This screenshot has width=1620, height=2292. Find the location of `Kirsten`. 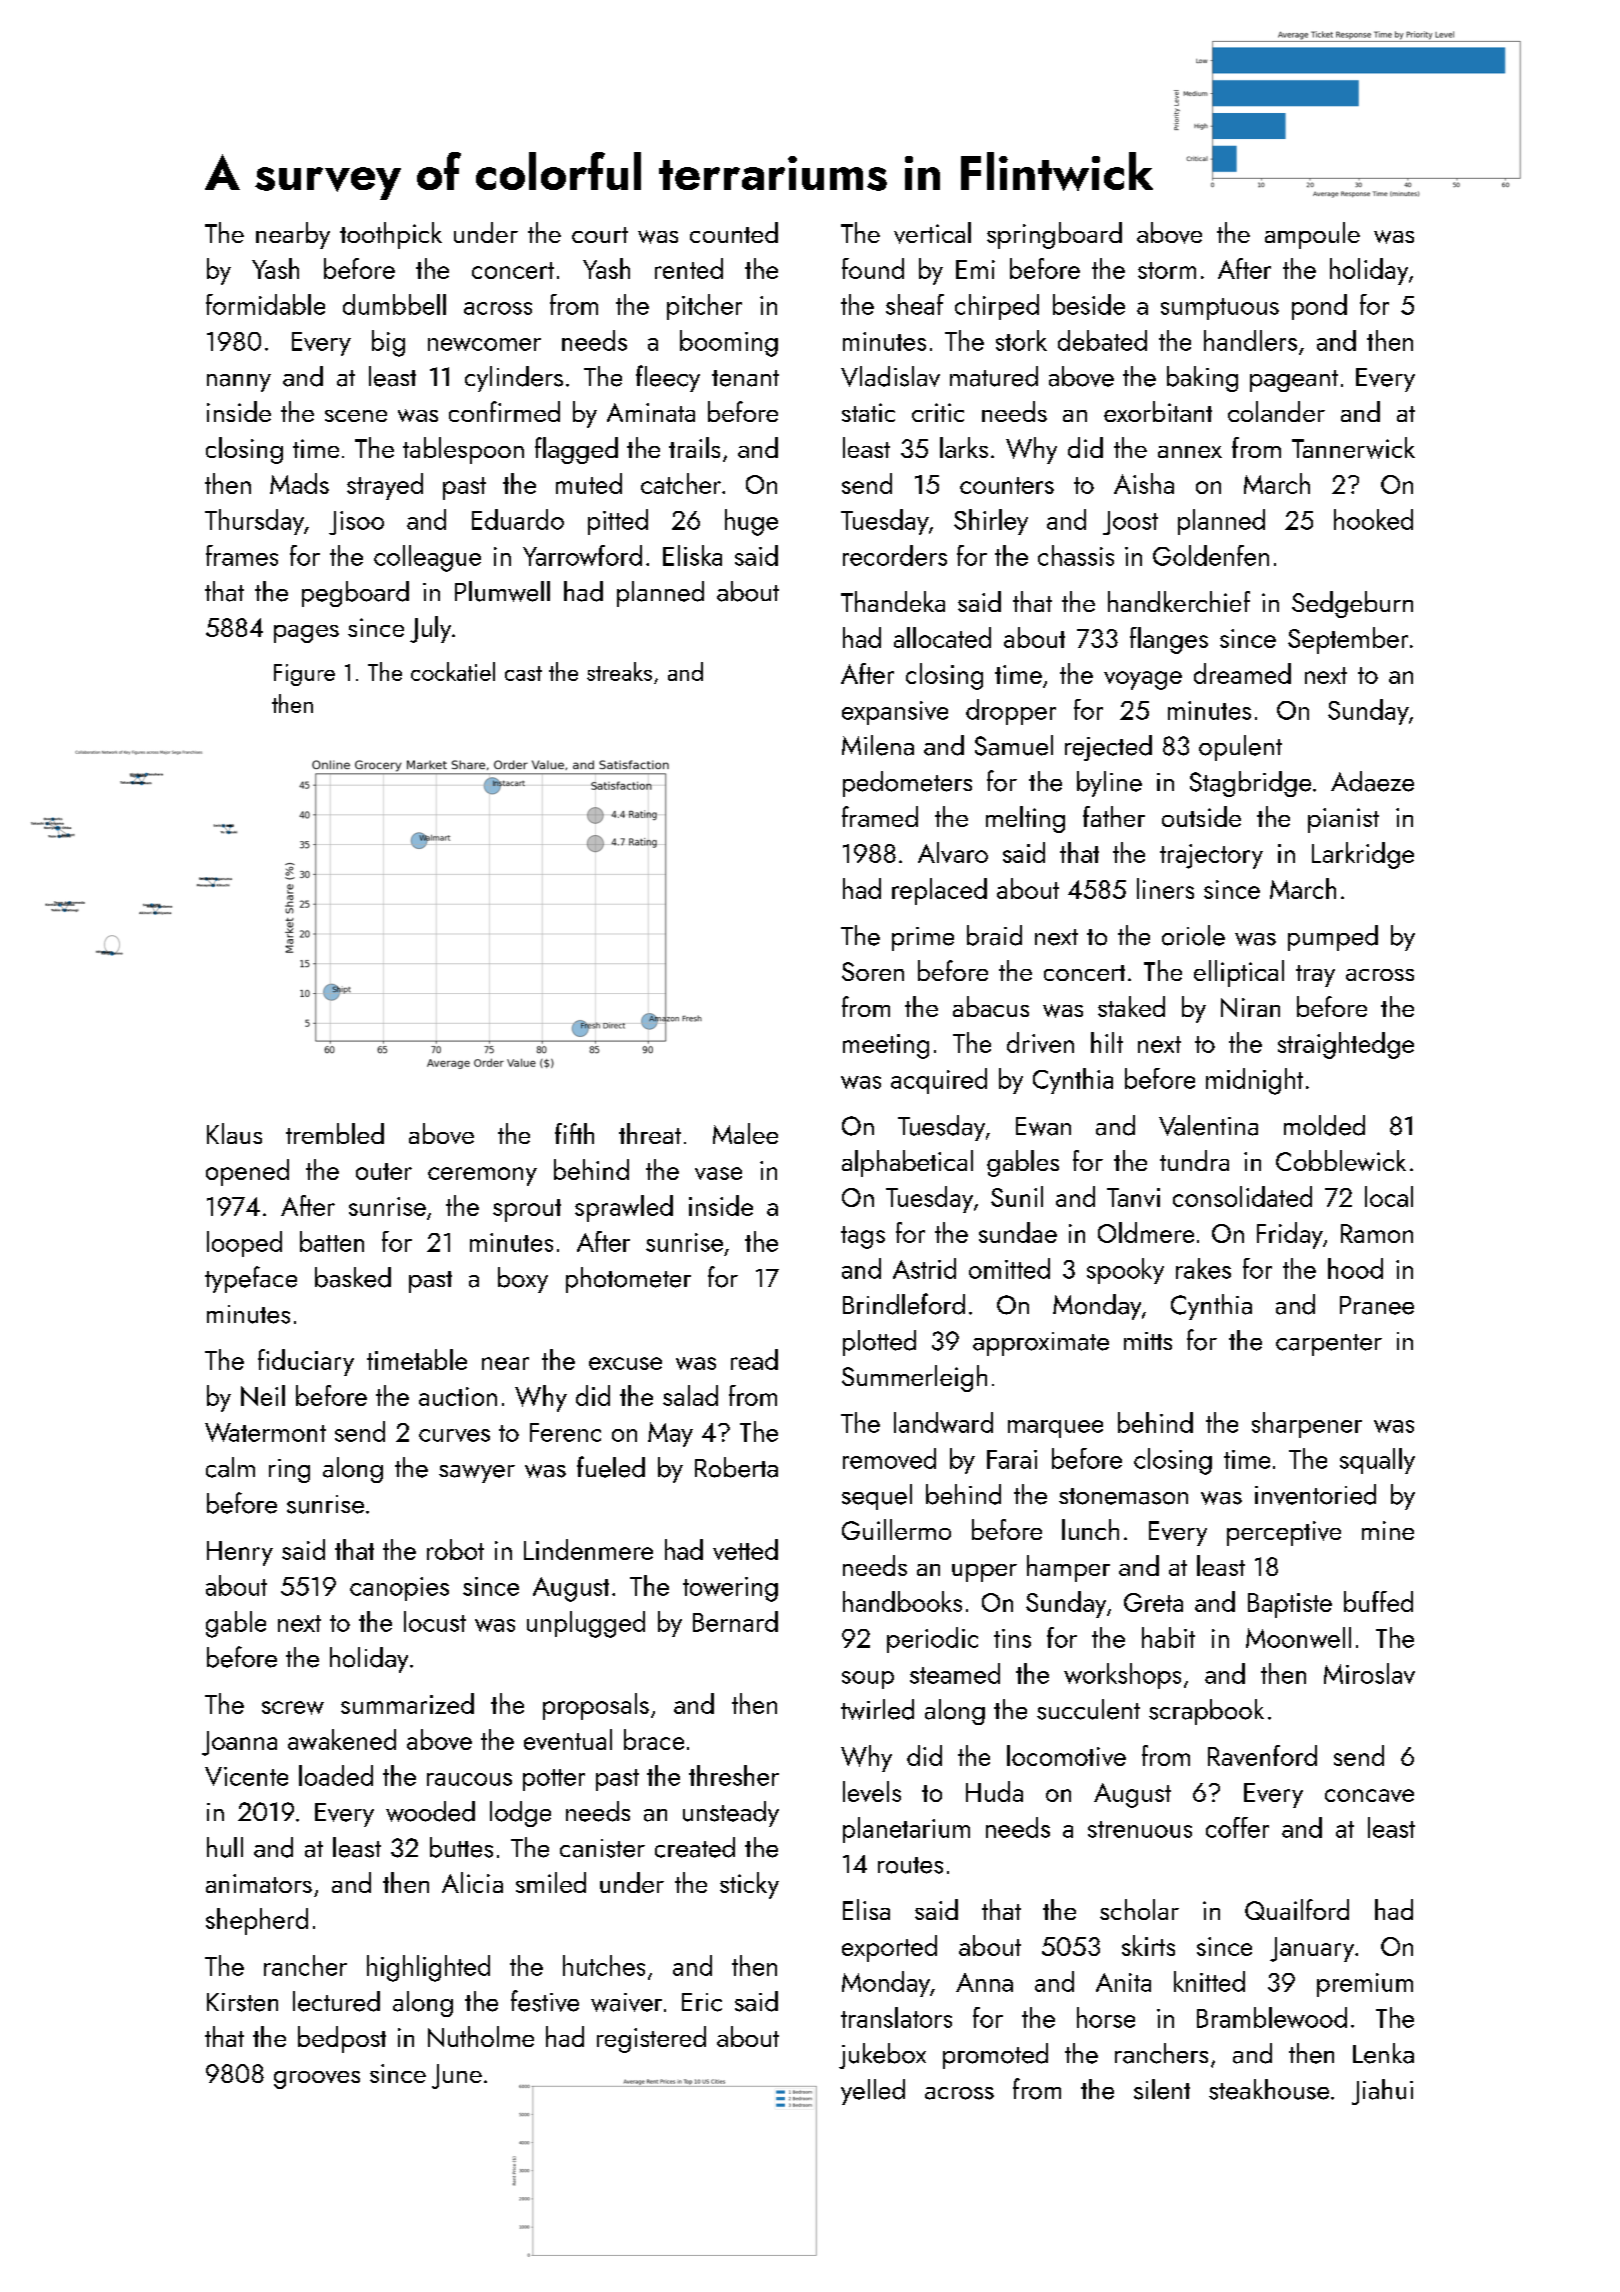

Kirsten is located at coordinates (242, 2002).
